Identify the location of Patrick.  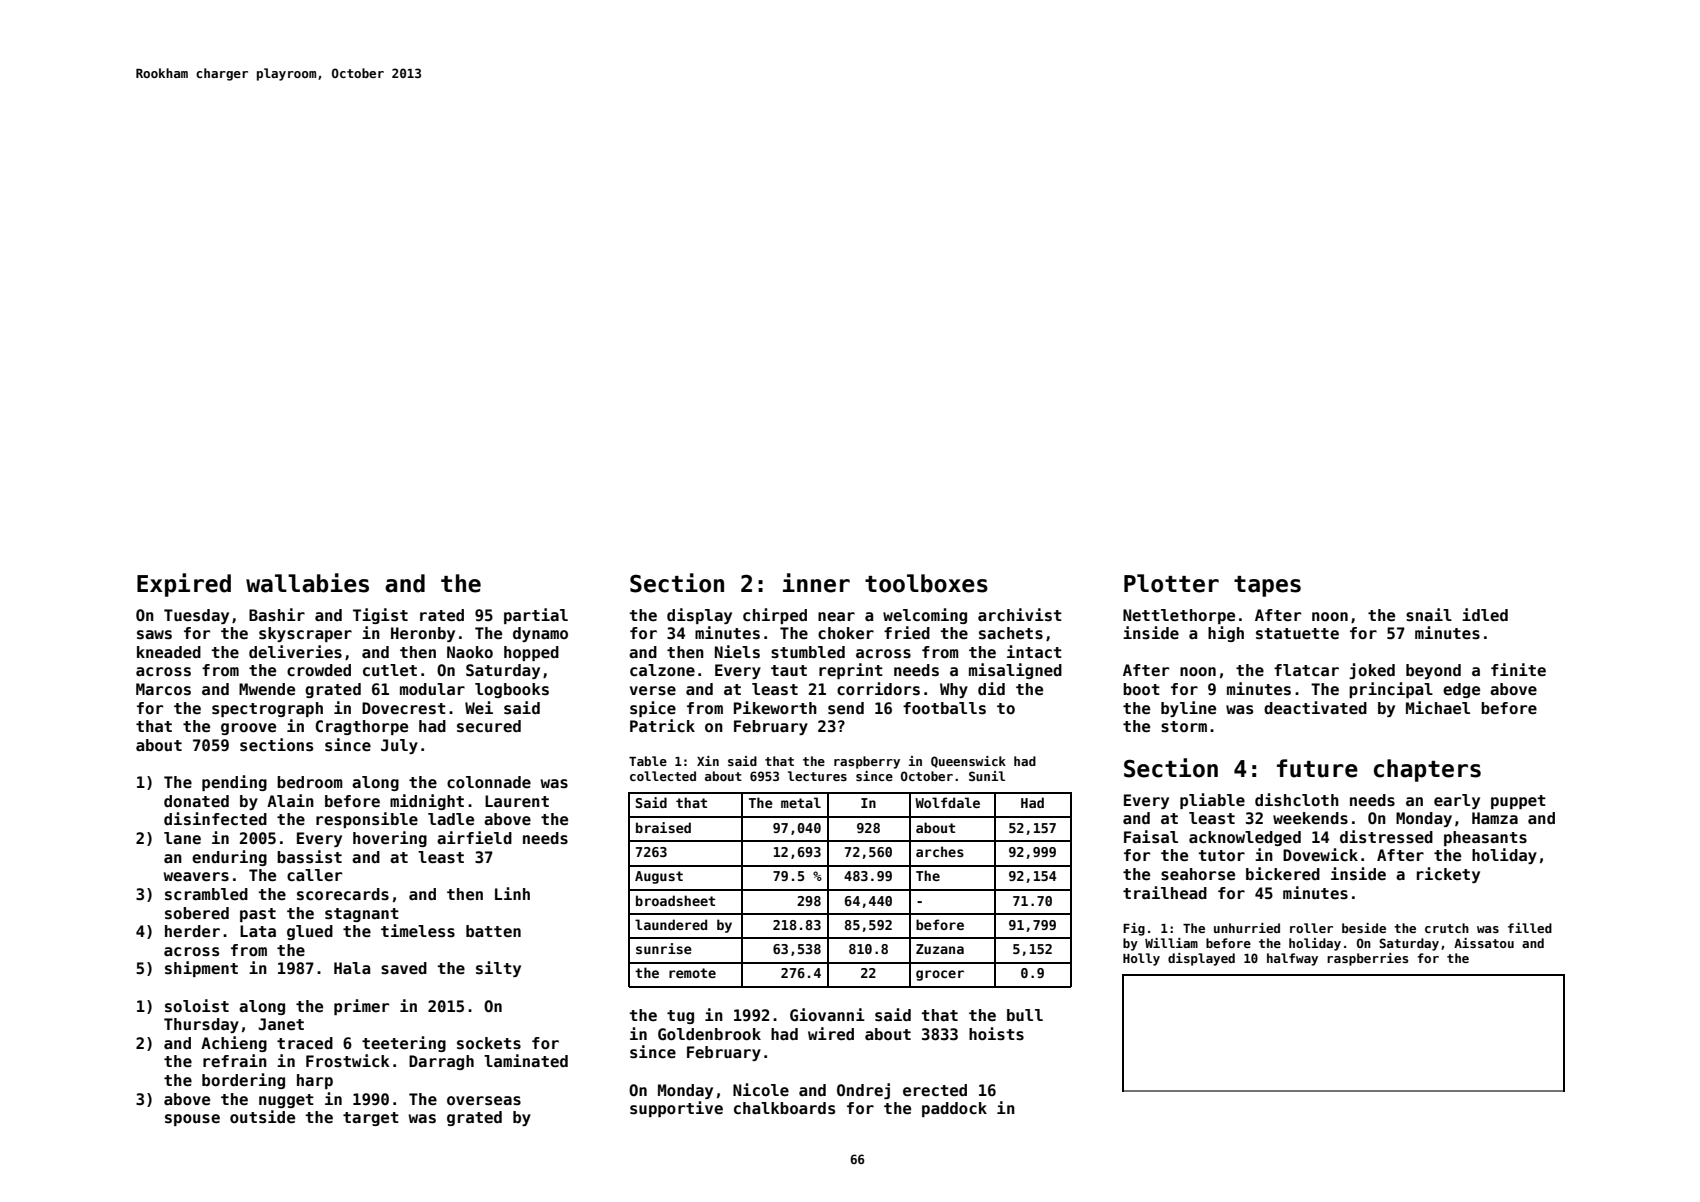
(662, 725).
